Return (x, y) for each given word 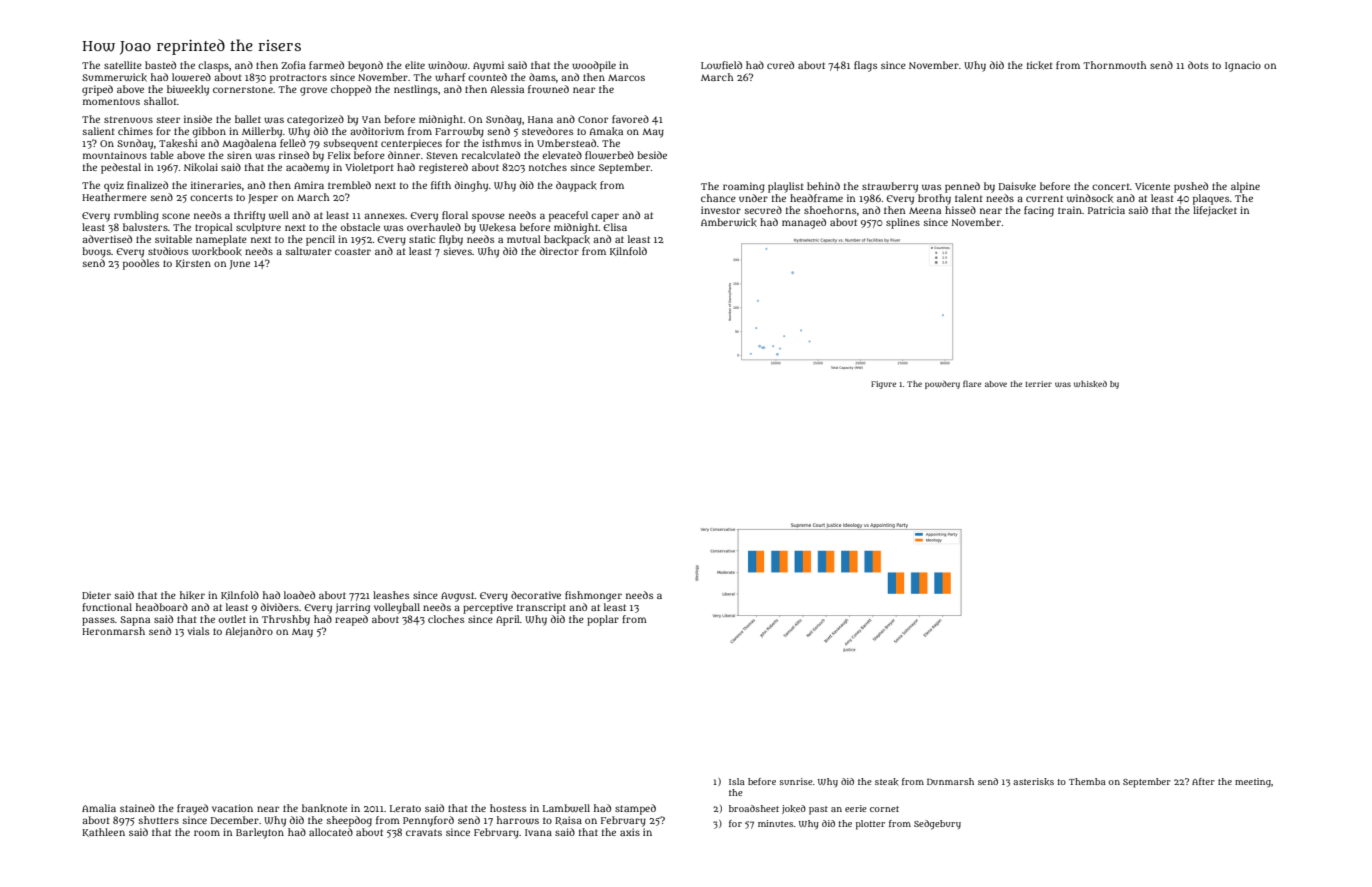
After (1203, 781)
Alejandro (249, 632)
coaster (353, 251)
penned (962, 187)
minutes (775, 823)
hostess (508, 808)
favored (630, 119)
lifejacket (1215, 211)
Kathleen (103, 832)
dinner (404, 155)
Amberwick (729, 222)
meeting (1253, 782)
